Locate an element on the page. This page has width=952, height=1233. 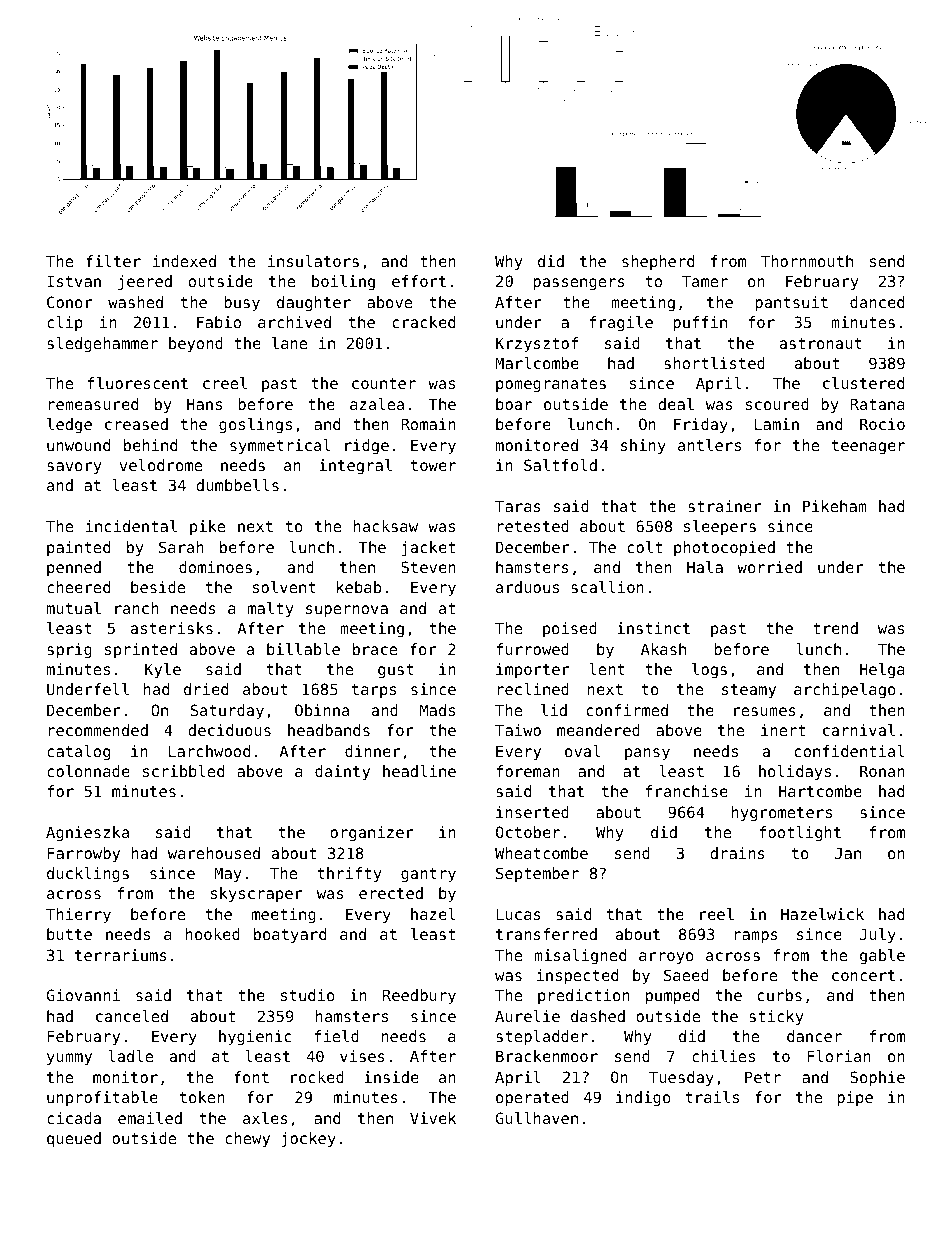
Ronan is located at coordinates (882, 771).
